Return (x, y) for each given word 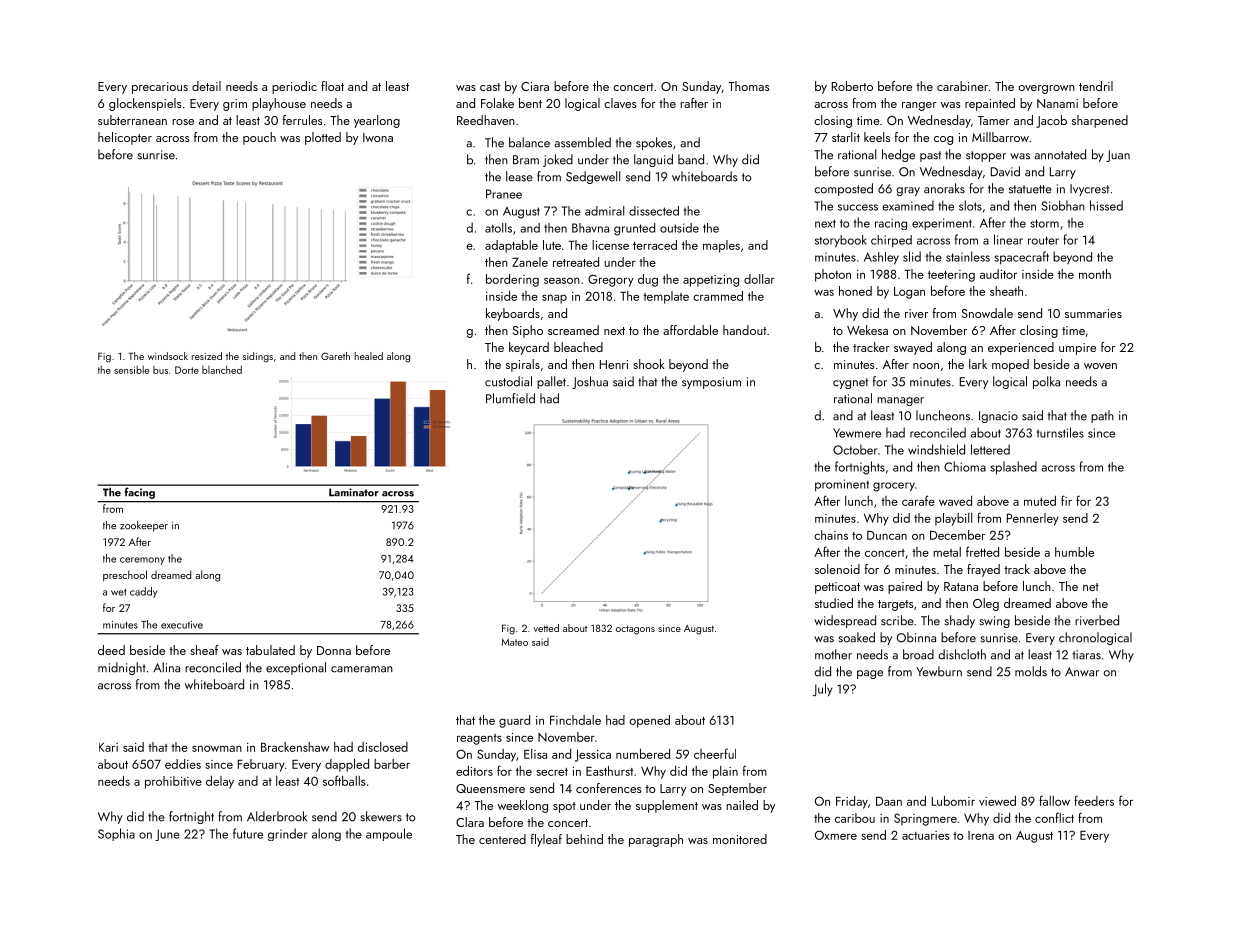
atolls (498, 228)
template (666, 297)
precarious (160, 88)
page (870, 674)
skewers (381, 816)
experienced (1021, 348)
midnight (122, 668)
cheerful (715, 753)
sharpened (1100, 121)
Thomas (748, 86)
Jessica (593, 756)
